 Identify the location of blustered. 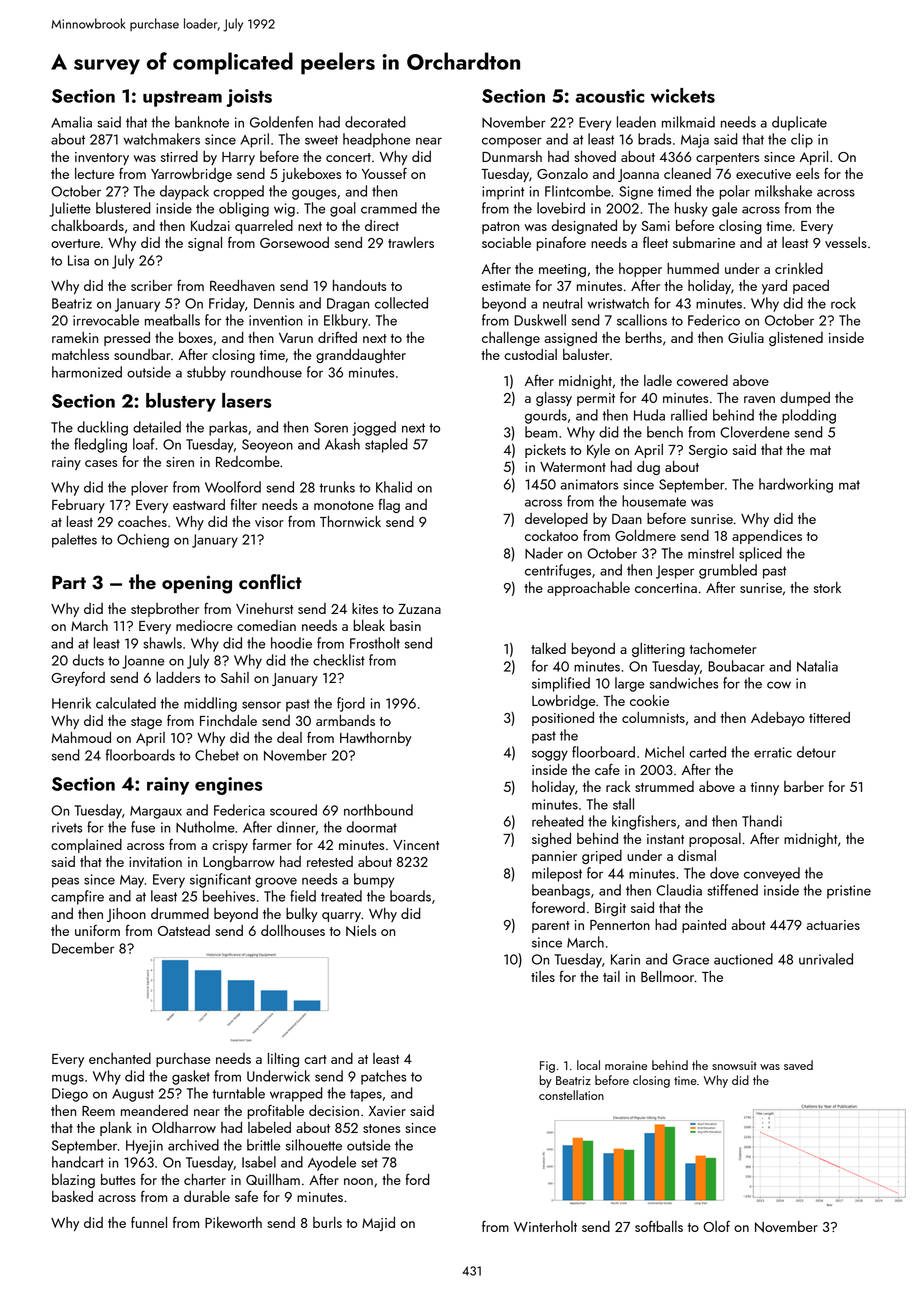
(123, 208).
